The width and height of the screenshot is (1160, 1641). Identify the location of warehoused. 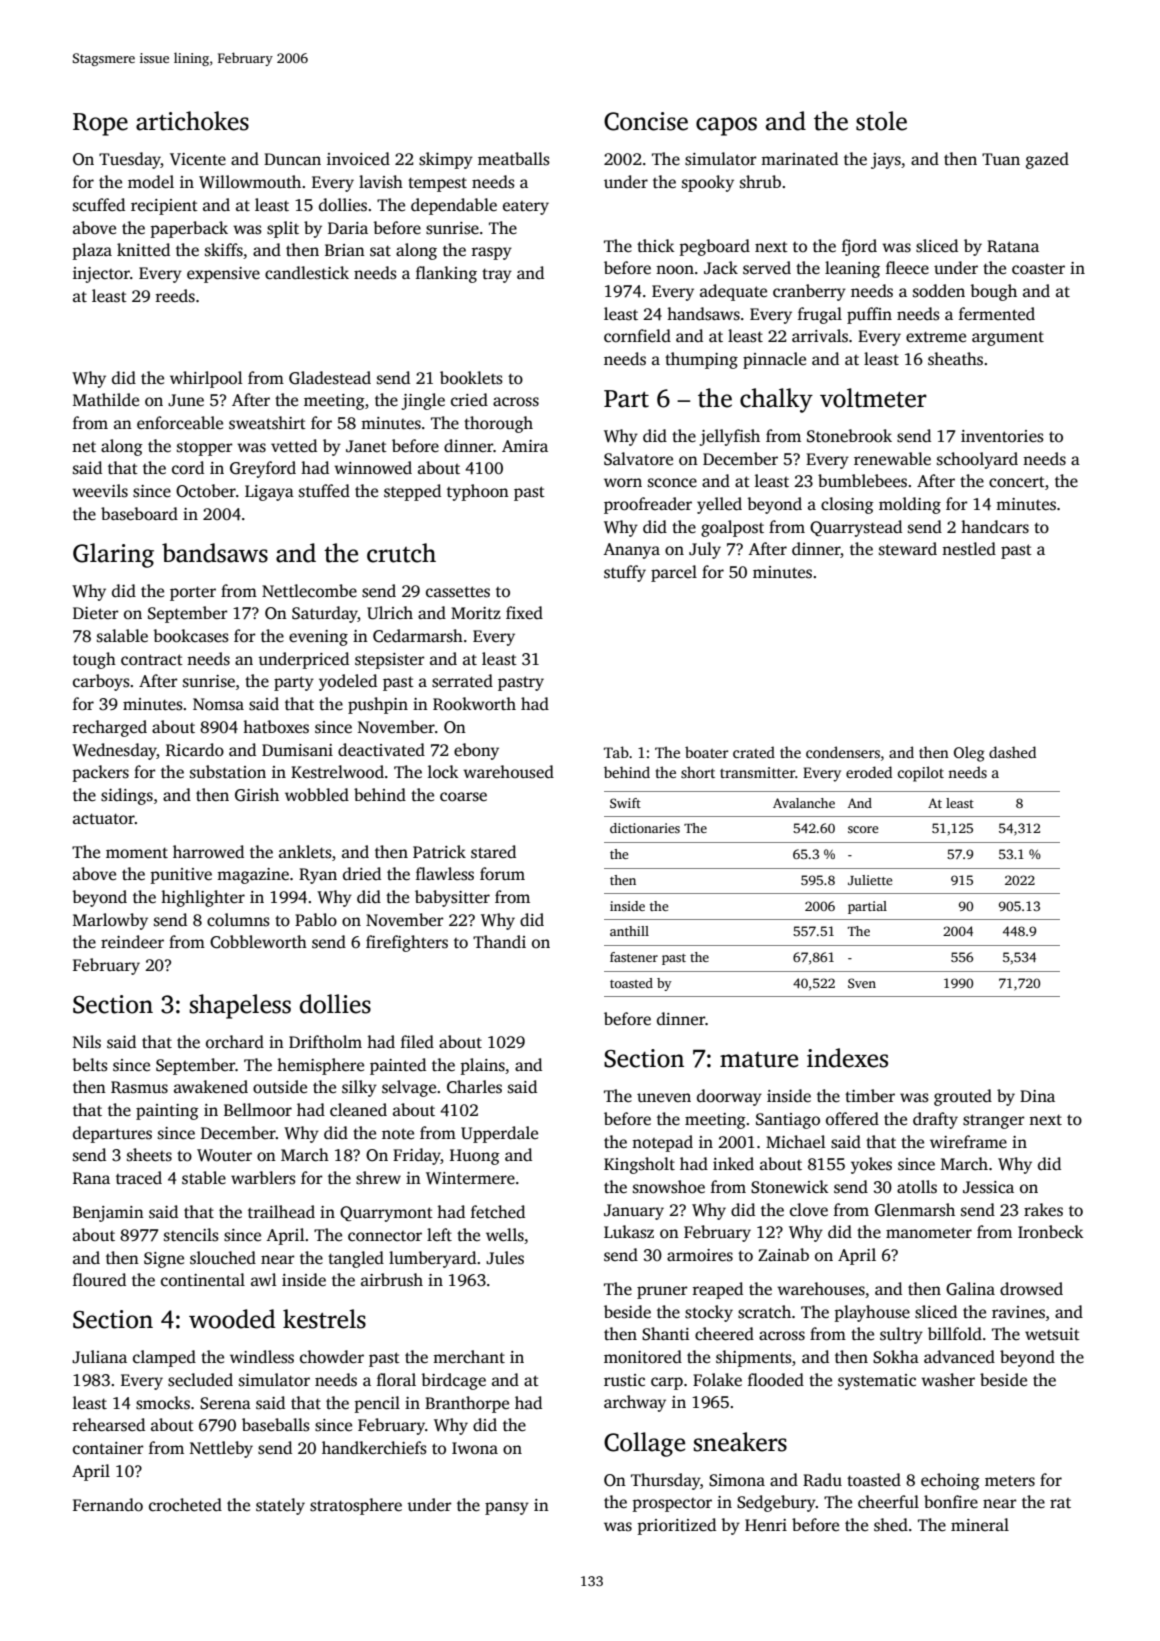
(508, 772).
